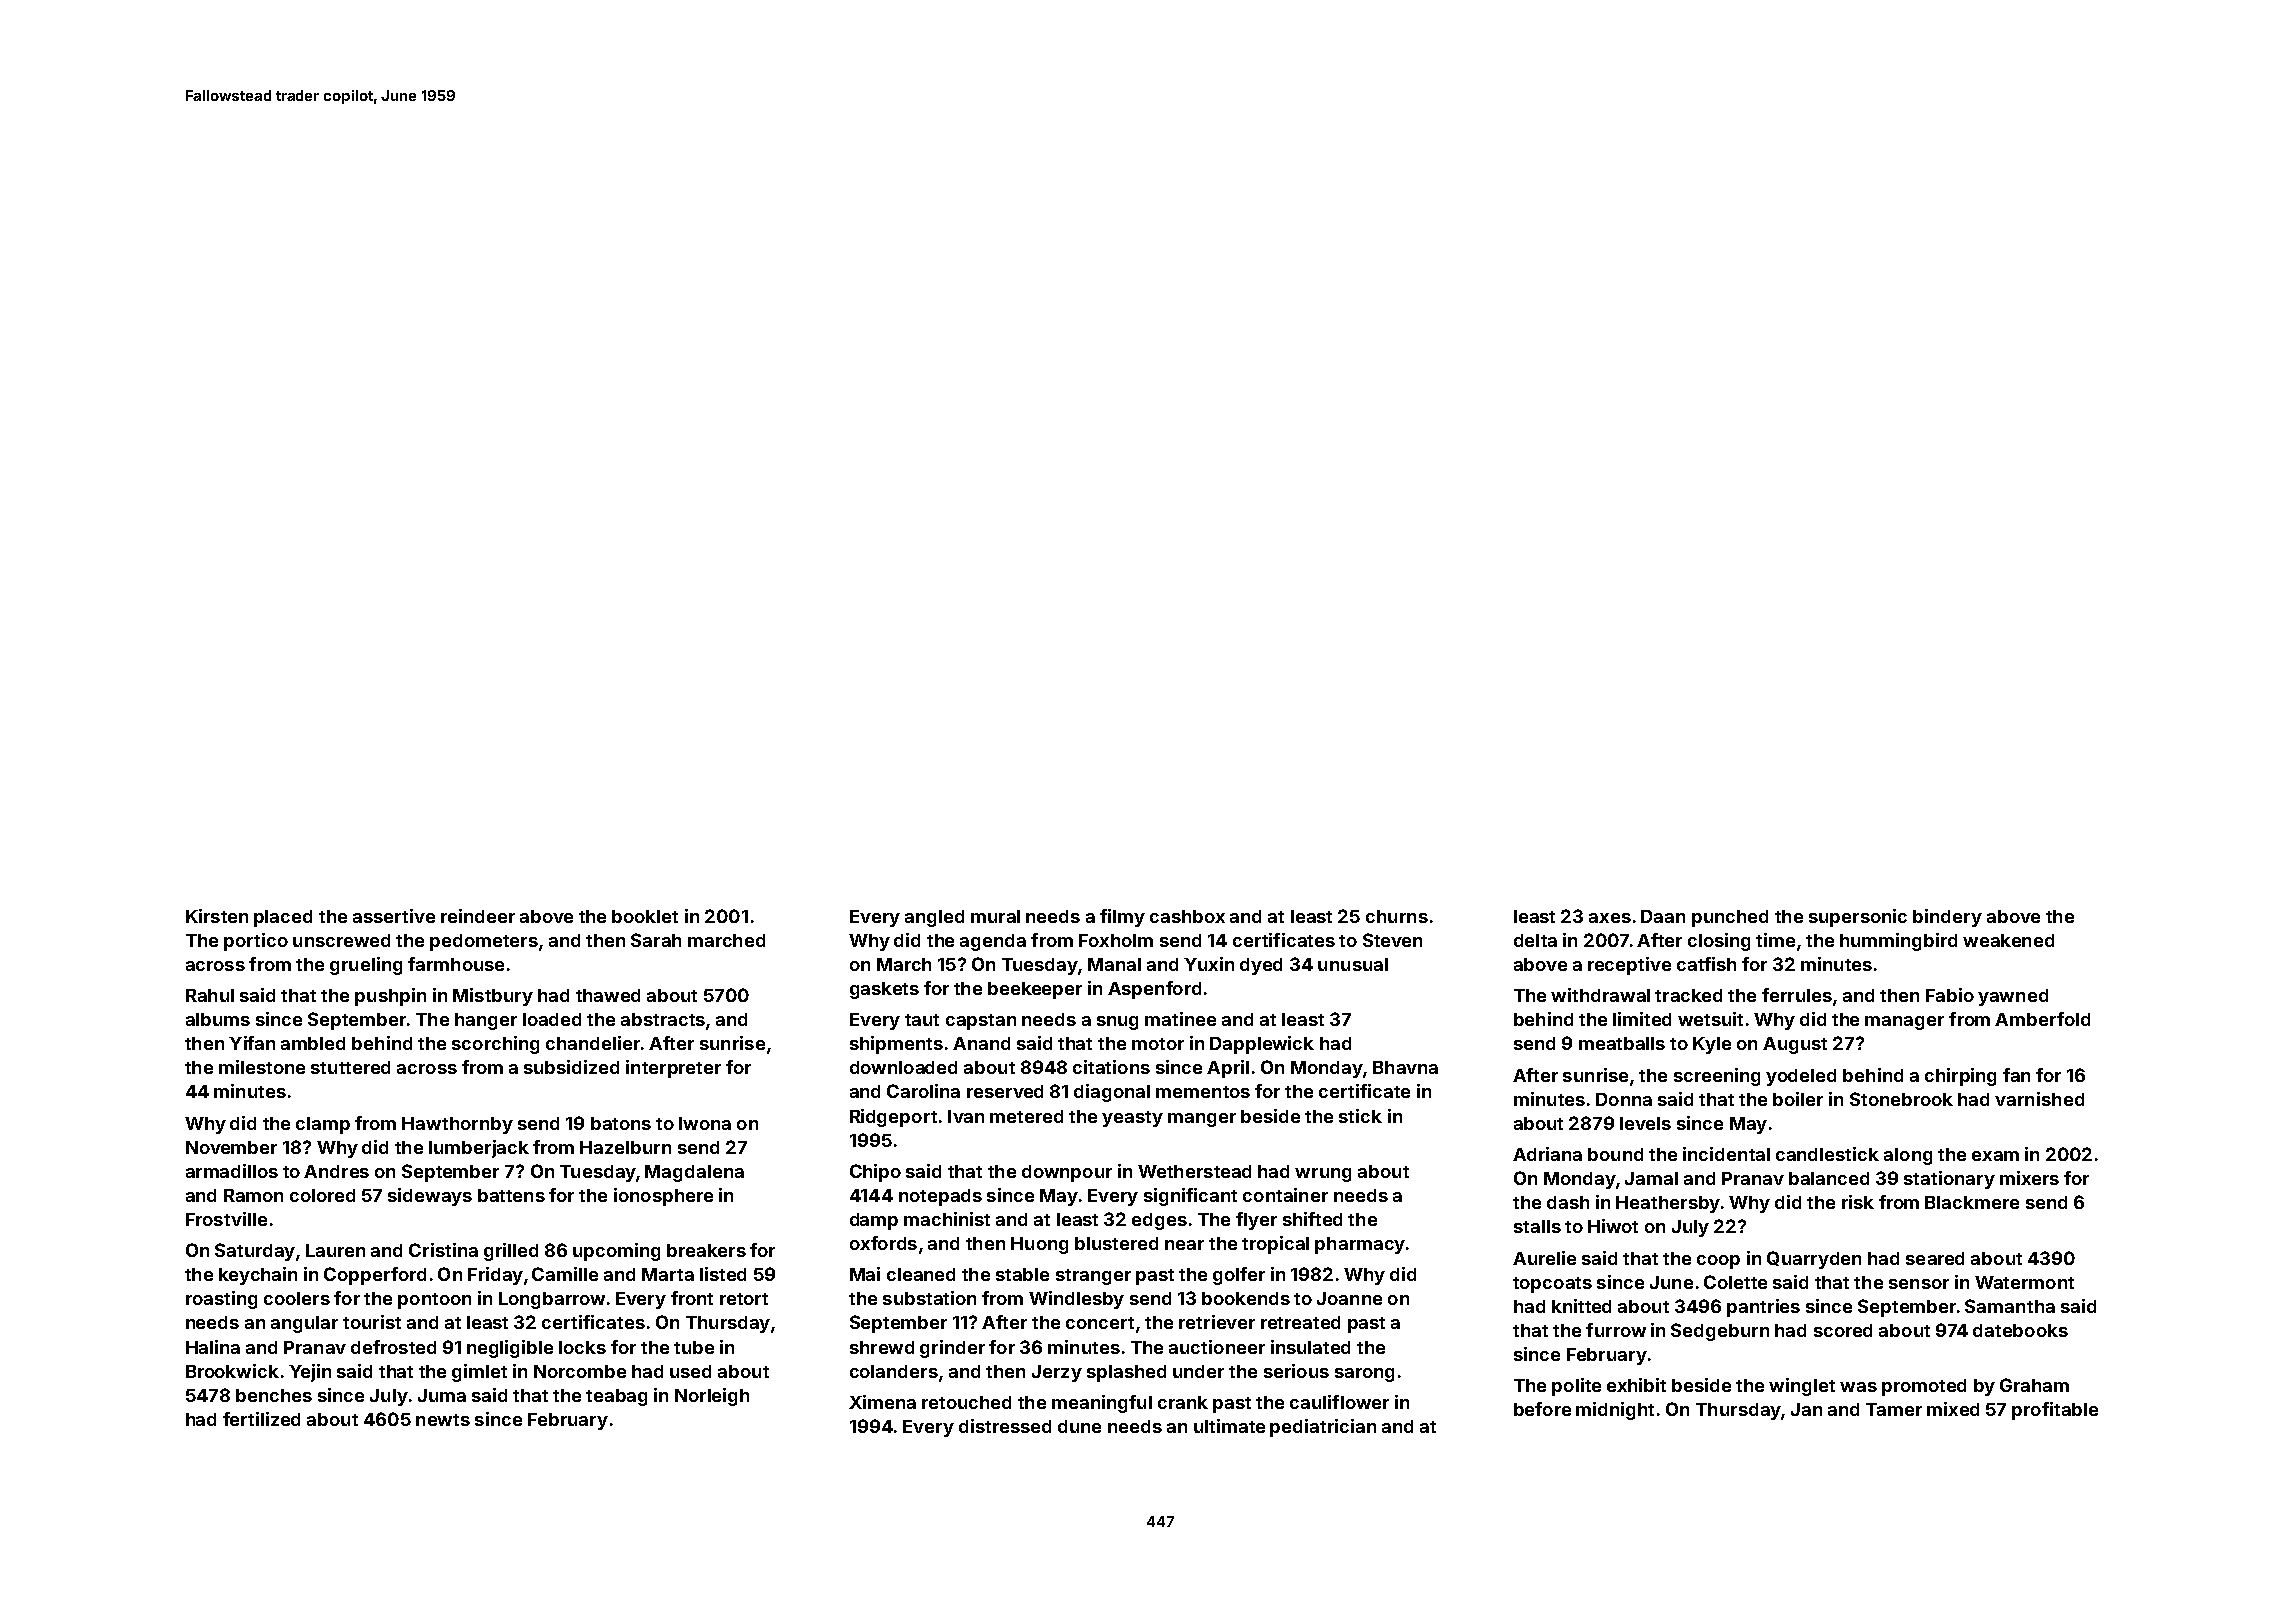  What do you see at coordinates (213, 1347) in the document?
I see `Halina` at bounding box center [213, 1347].
